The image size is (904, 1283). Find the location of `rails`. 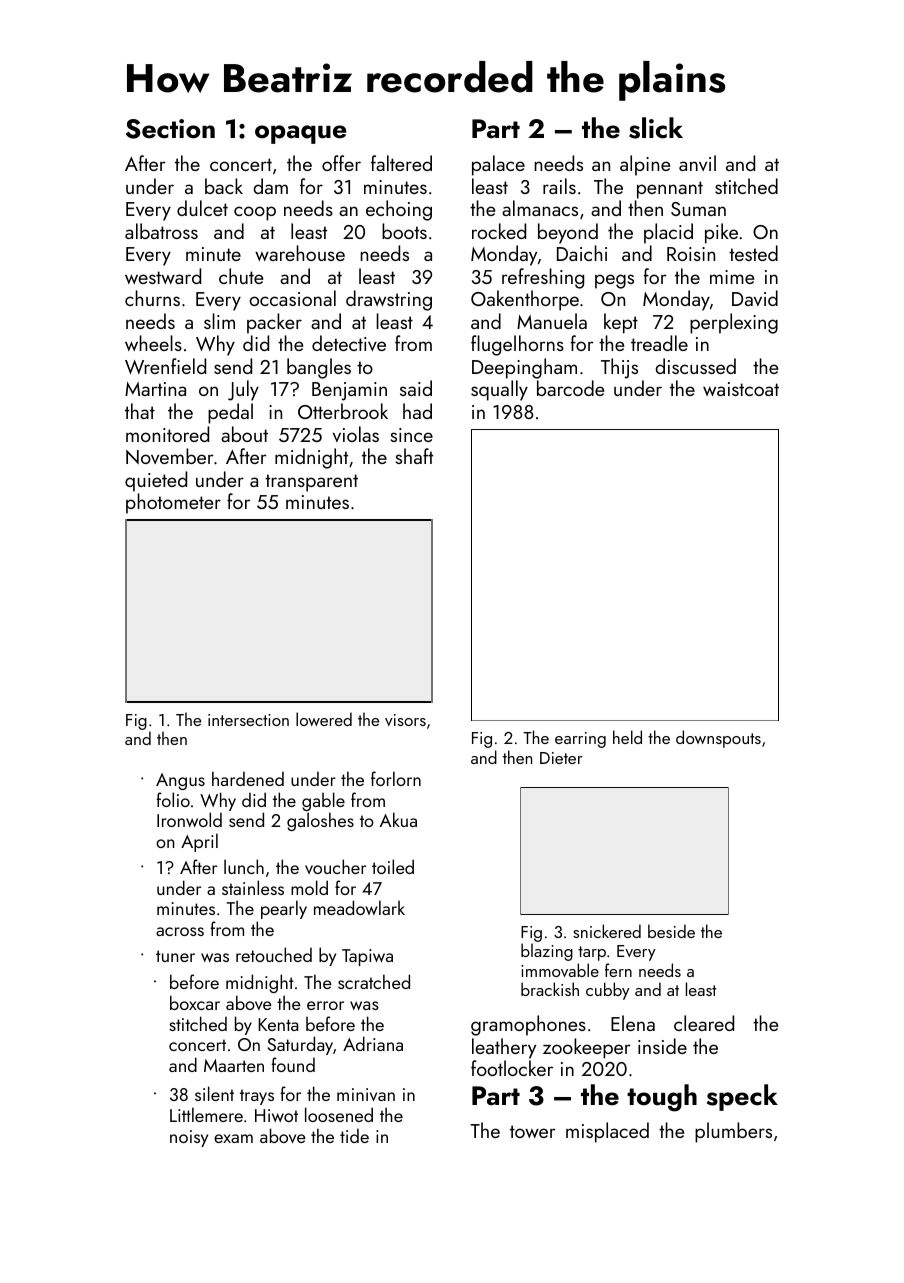

rails is located at coordinates (559, 186).
